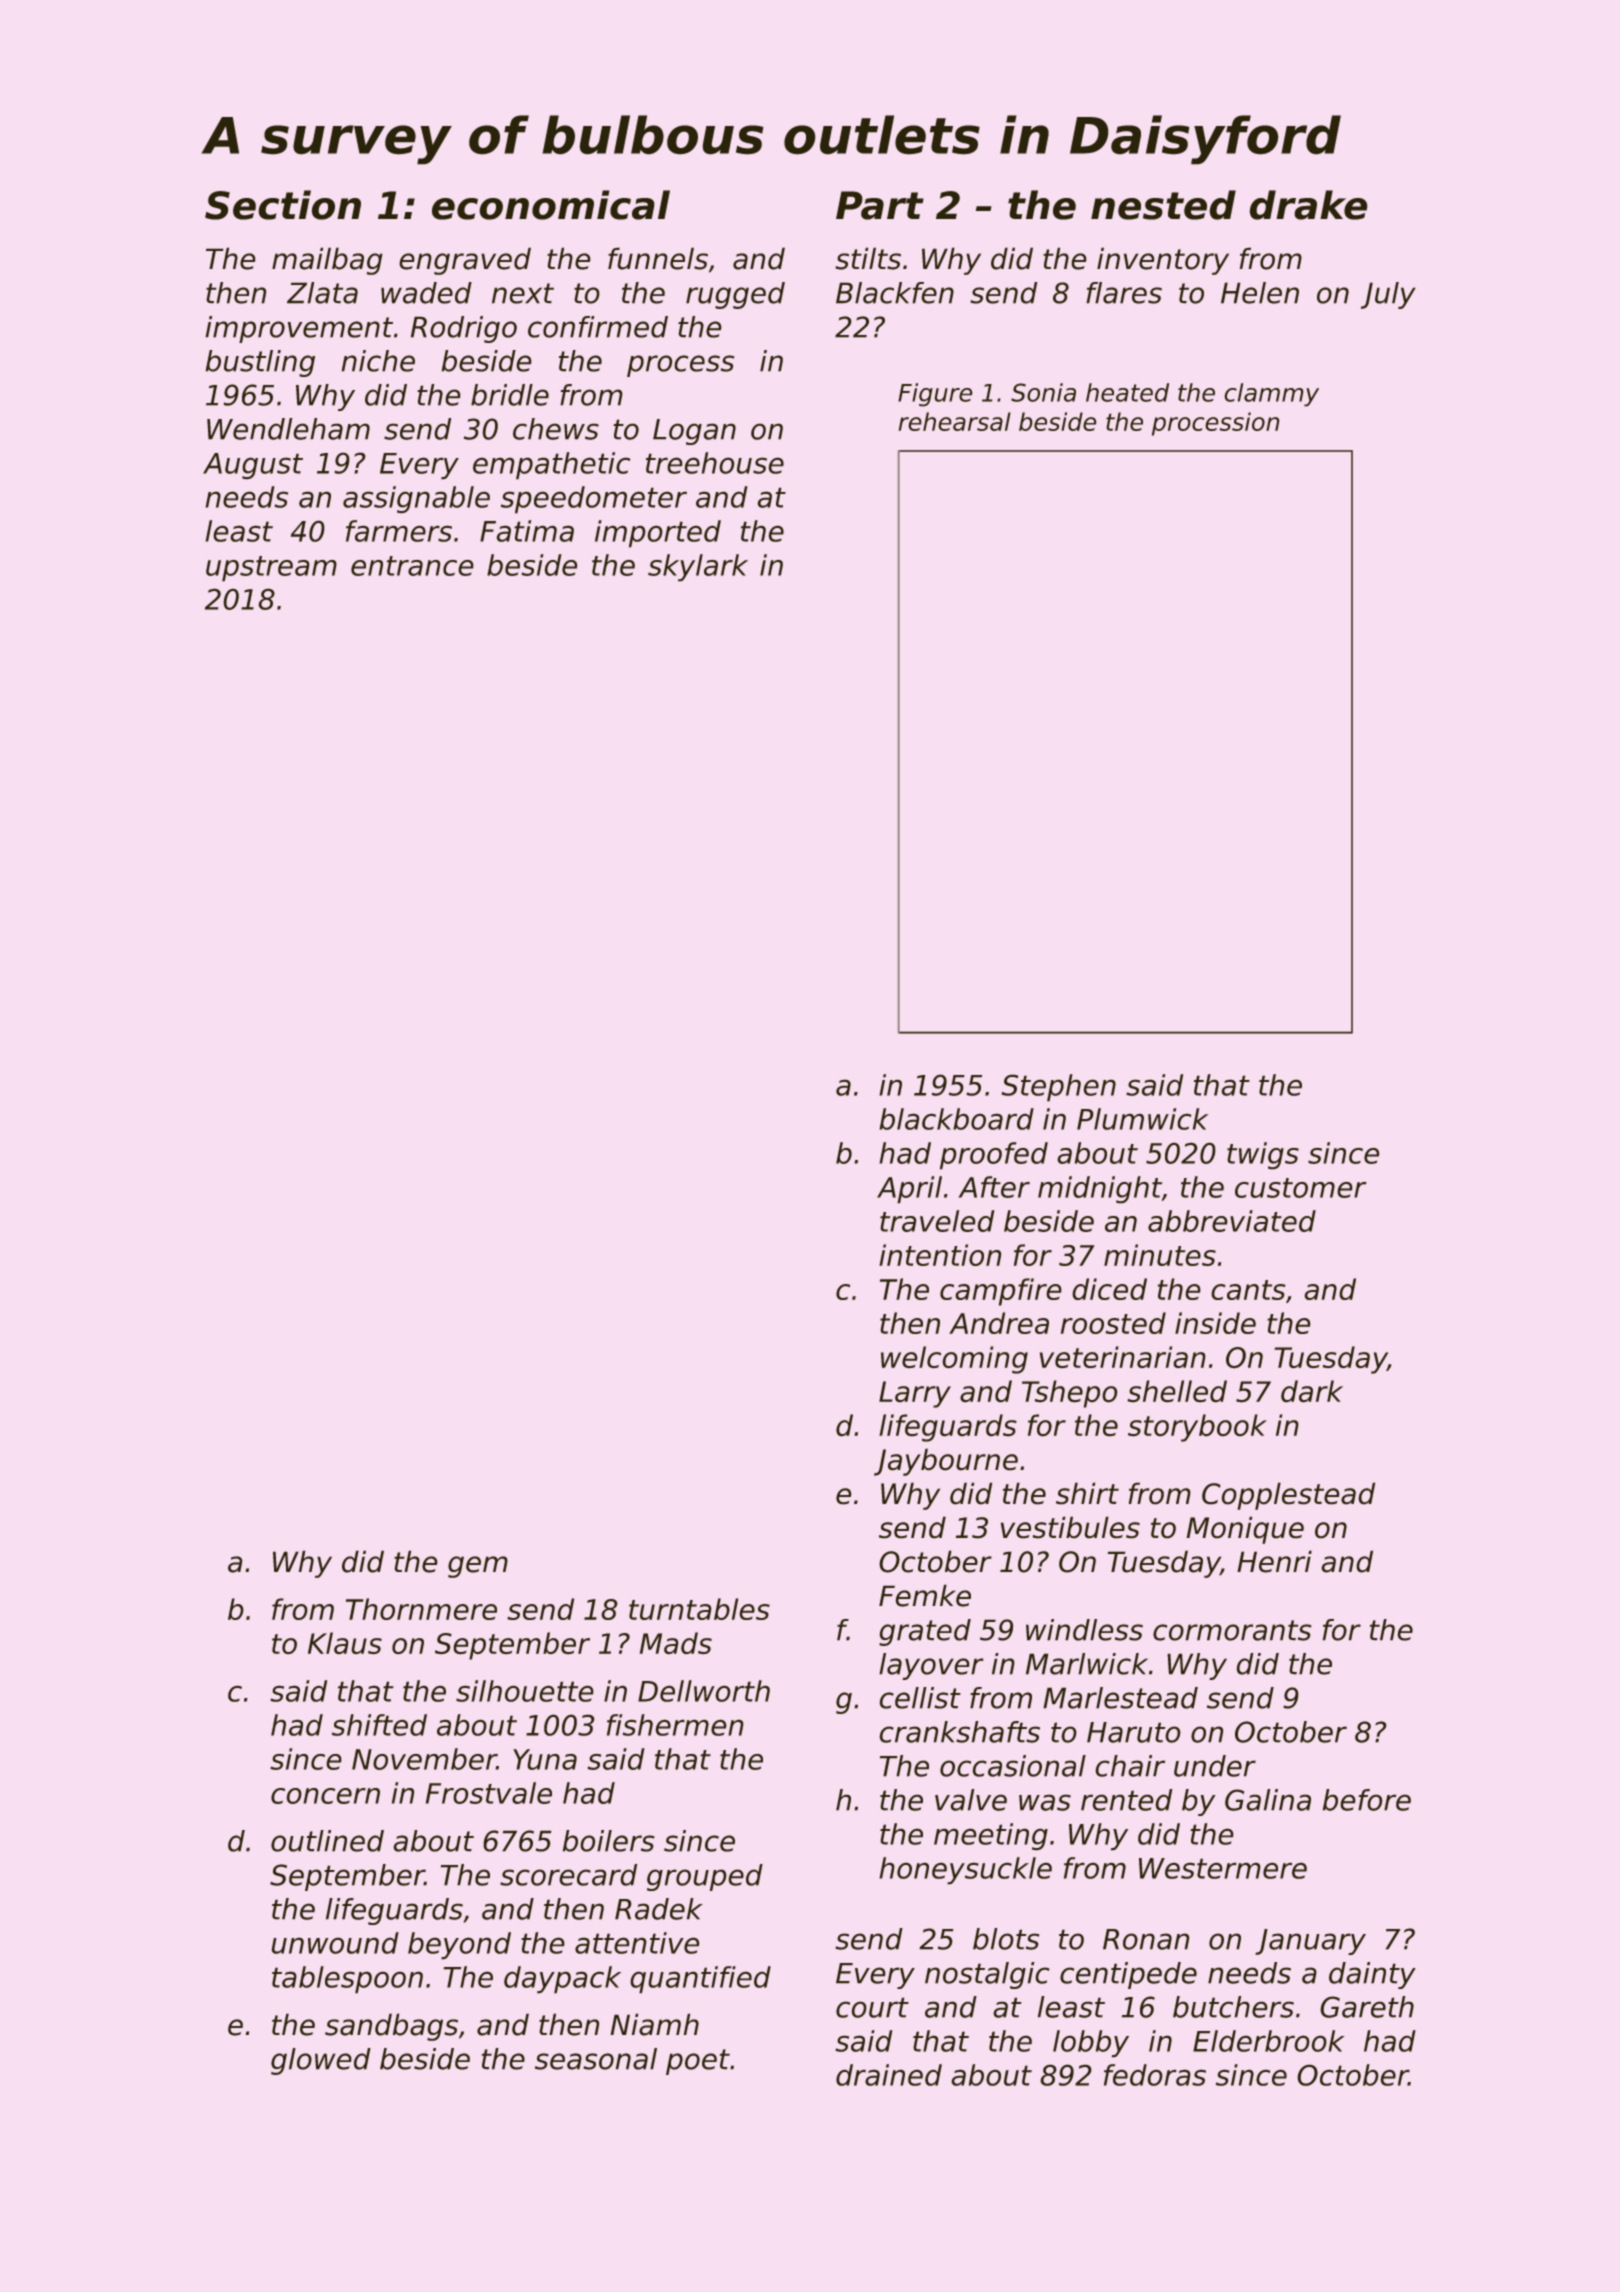 This image has height=2292, width=1620. What do you see at coordinates (698, 568) in the image?
I see `skylark` at bounding box center [698, 568].
